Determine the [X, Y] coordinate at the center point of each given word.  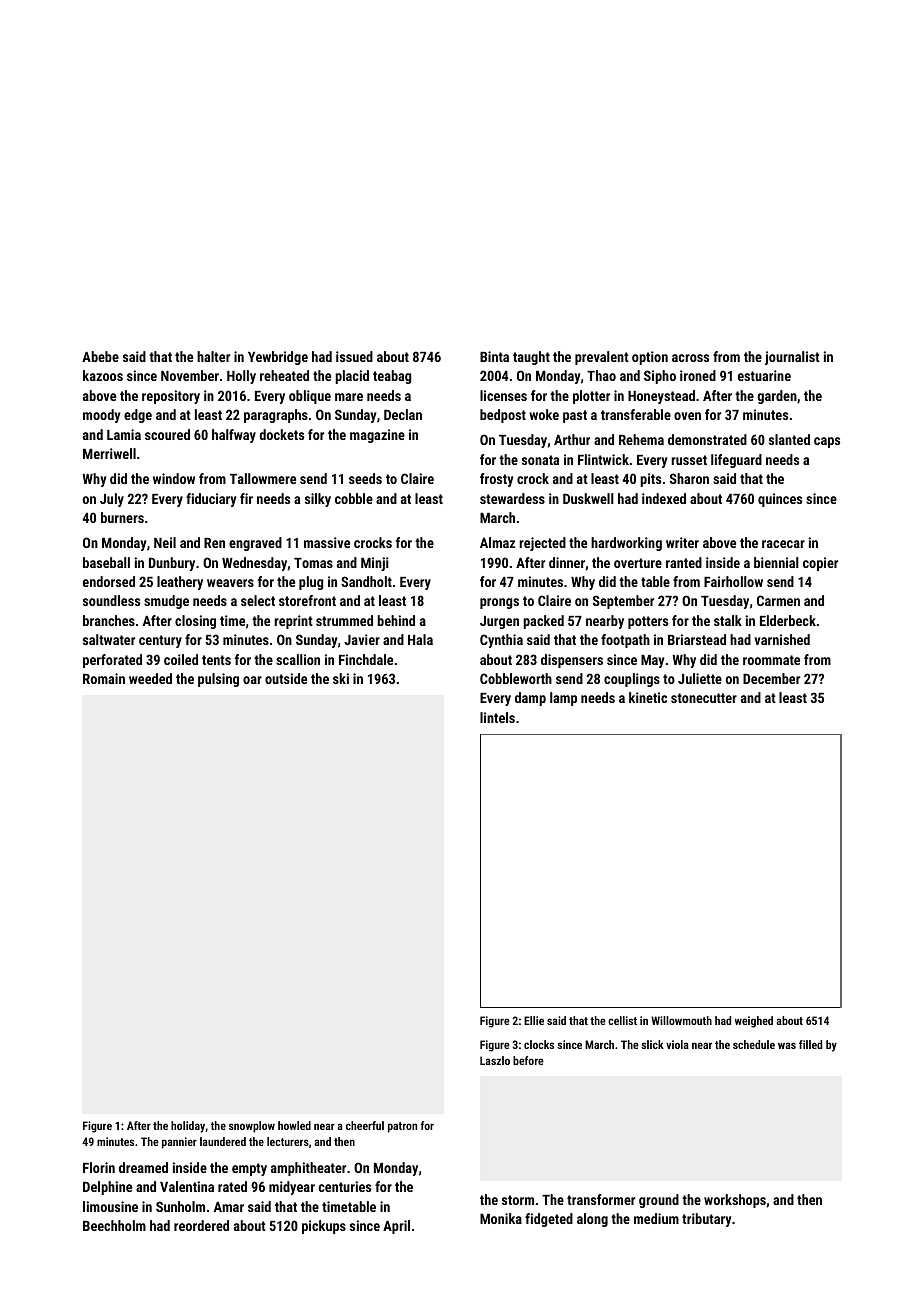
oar [252, 680]
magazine [377, 436]
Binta [494, 356]
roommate [771, 660]
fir [246, 498]
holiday [188, 1127]
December [771, 678]
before [528, 1060]
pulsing [218, 680]
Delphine [107, 1188]
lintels [497, 717]
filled [810, 1044]
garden [777, 397]
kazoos [103, 375]
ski [341, 678]
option [650, 358]
